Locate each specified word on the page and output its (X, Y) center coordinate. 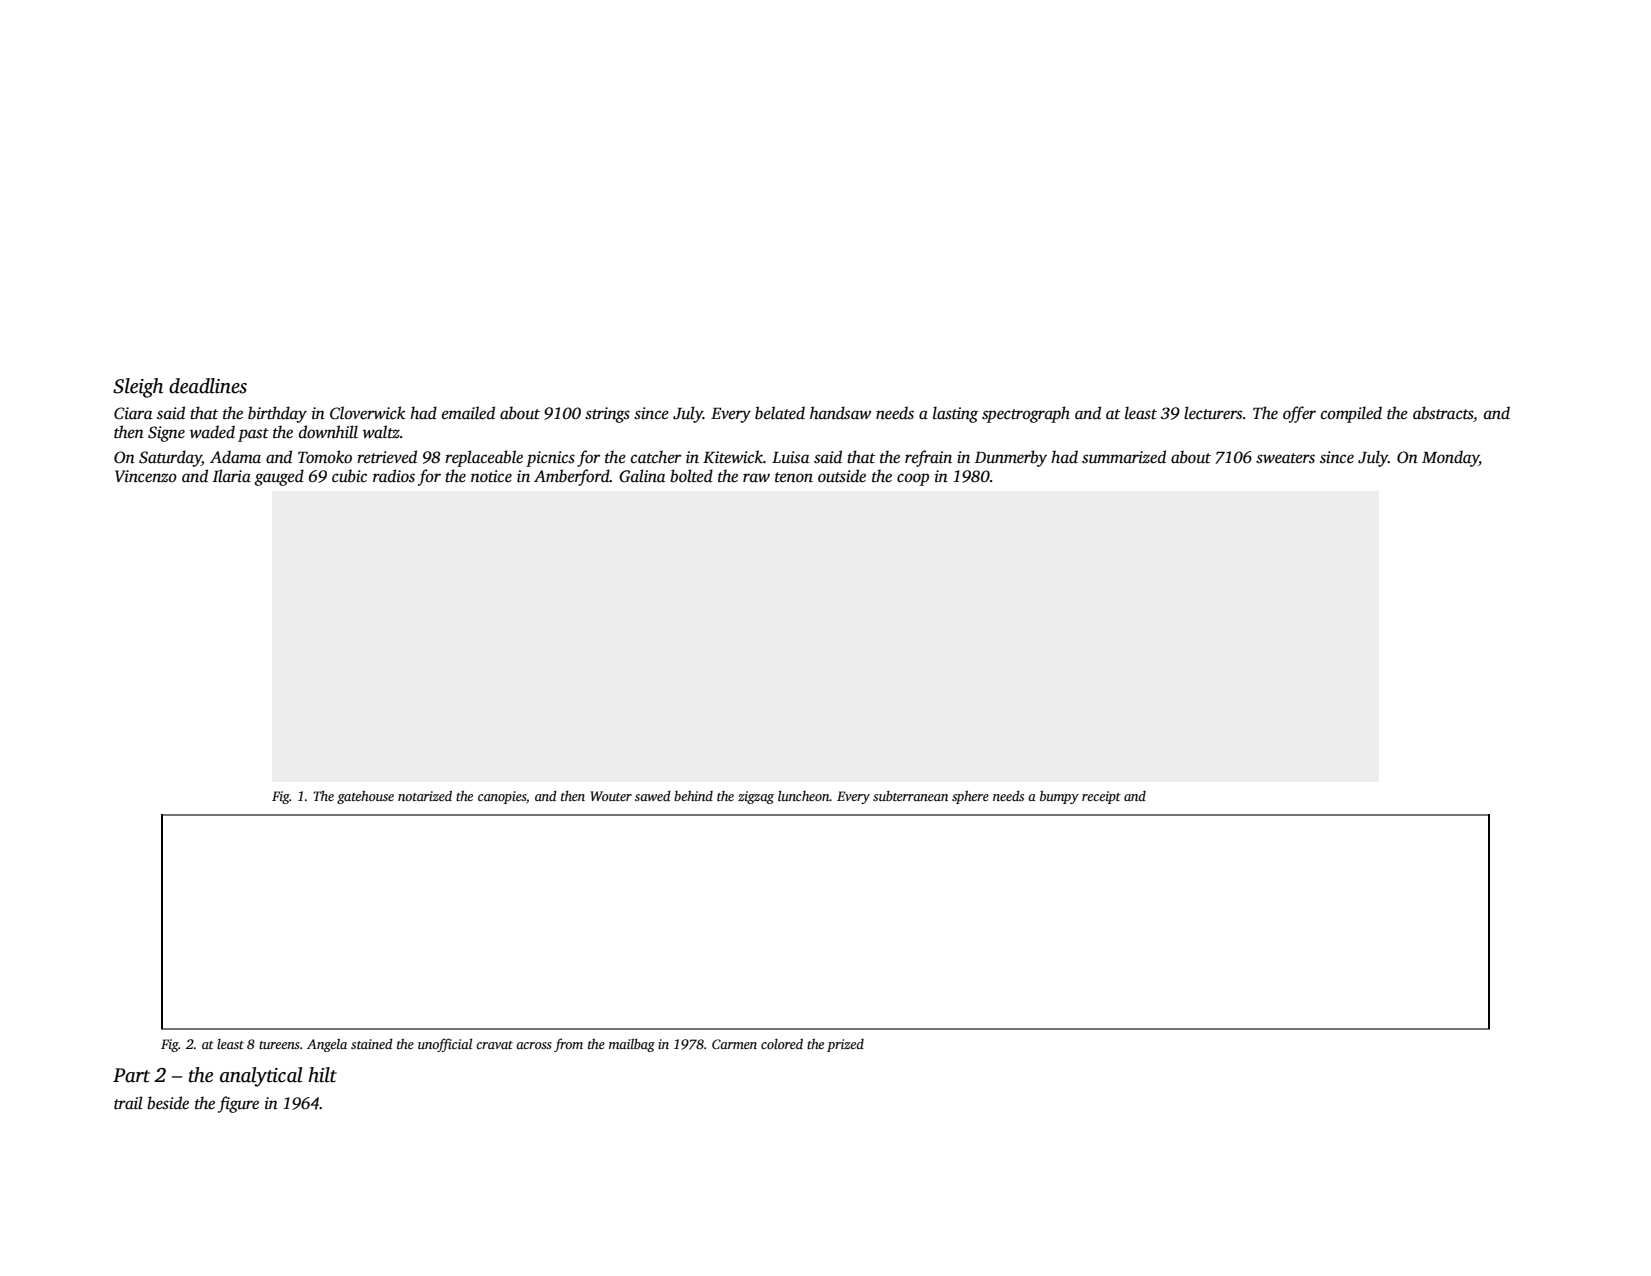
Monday (1450, 458)
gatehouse (365, 797)
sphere (970, 797)
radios (394, 476)
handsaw (840, 413)
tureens (279, 1045)
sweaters (1285, 458)
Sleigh (138, 388)
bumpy (1059, 797)
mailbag (632, 1045)
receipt (1101, 797)
